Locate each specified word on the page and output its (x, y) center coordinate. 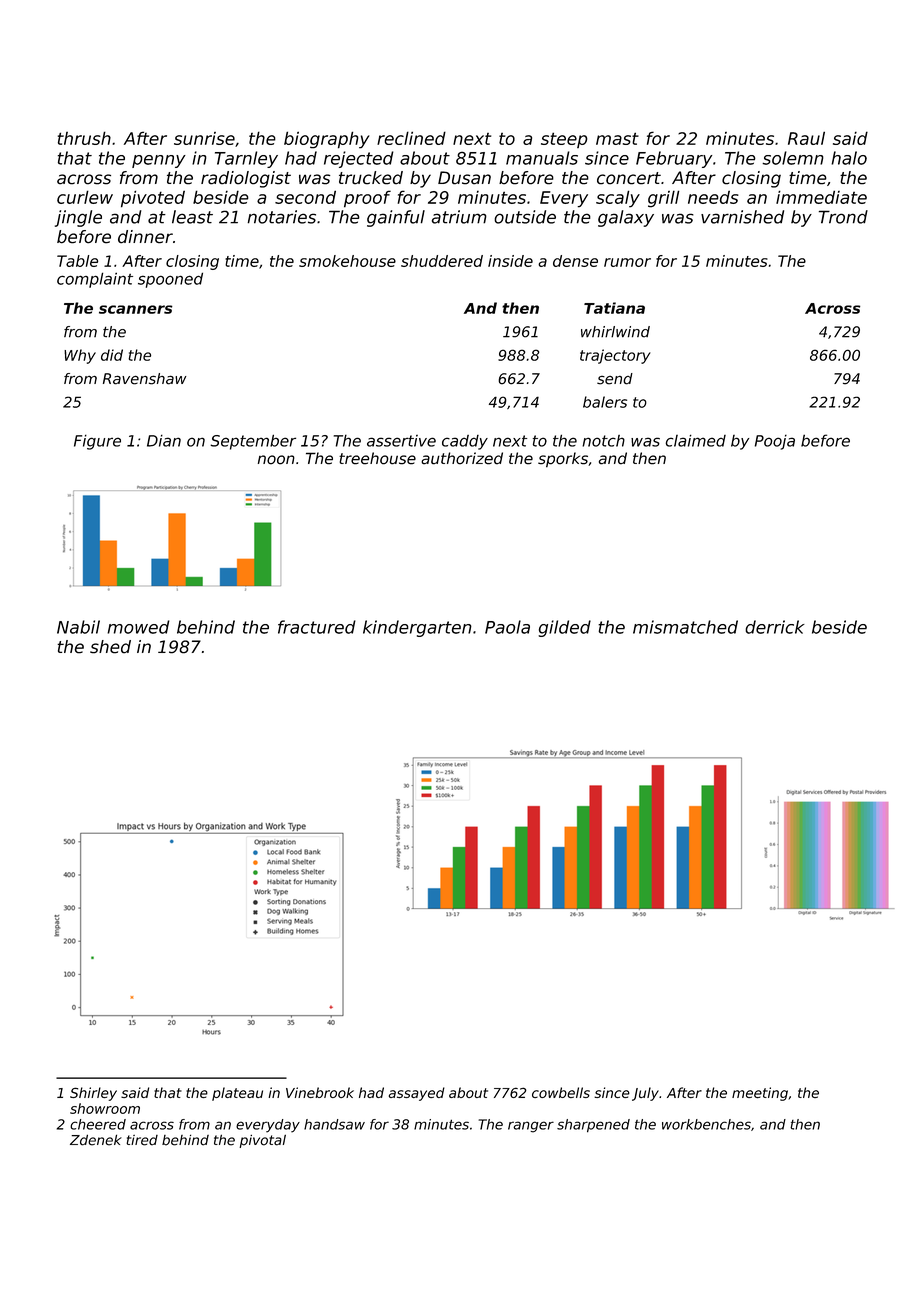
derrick (775, 627)
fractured (317, 627)
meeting (760, 1094)
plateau (237, 1094)
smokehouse (347, 261)
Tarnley (246, 159)
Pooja (775, 442)
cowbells (561, 1092)
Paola (507, 627)
